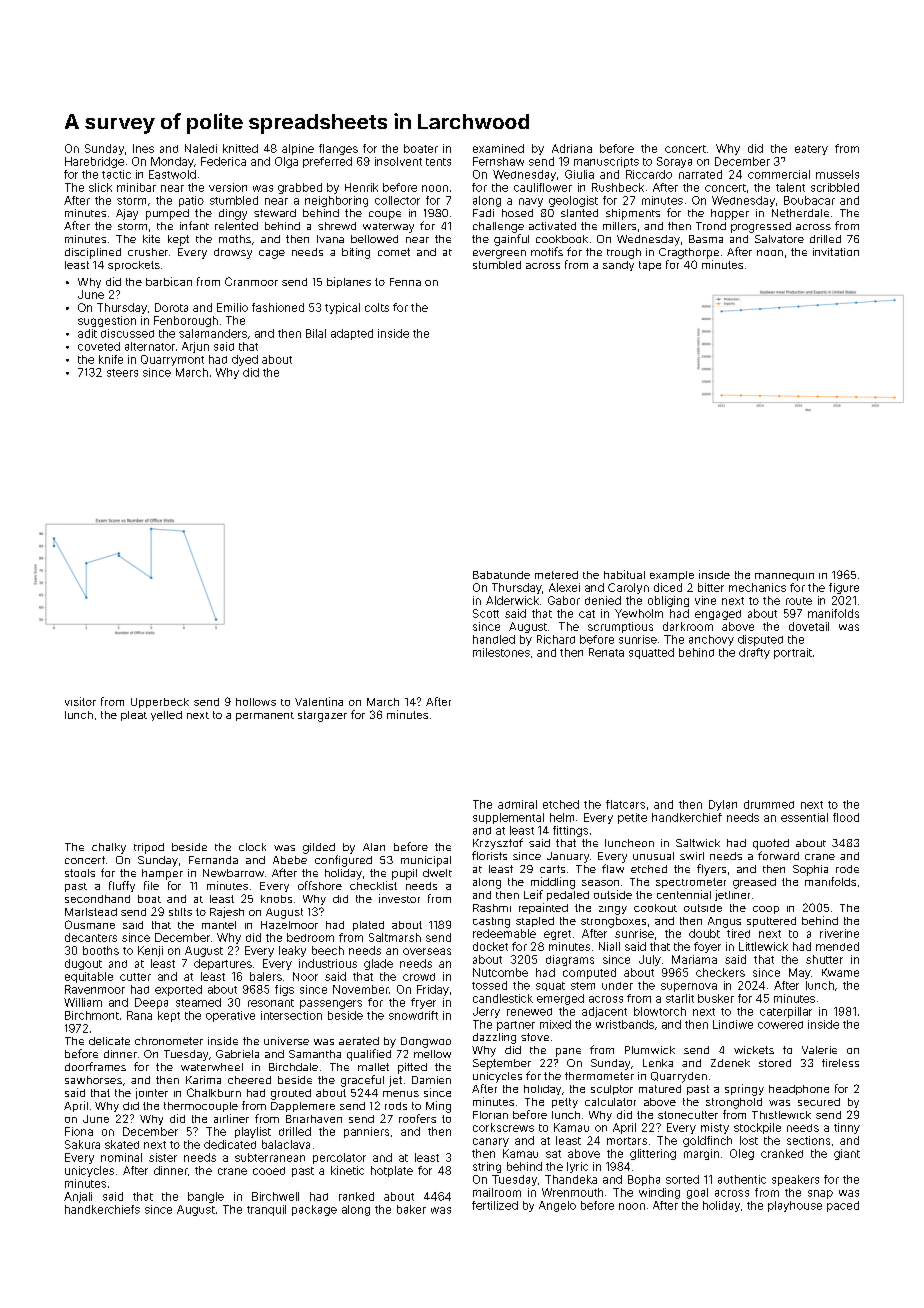 The width and height of the screenshot is (924, 1308). What do you see at coordinates (373, 1067) in the screenshot?
I see `mallet` at bounding box center [373, 1067].
